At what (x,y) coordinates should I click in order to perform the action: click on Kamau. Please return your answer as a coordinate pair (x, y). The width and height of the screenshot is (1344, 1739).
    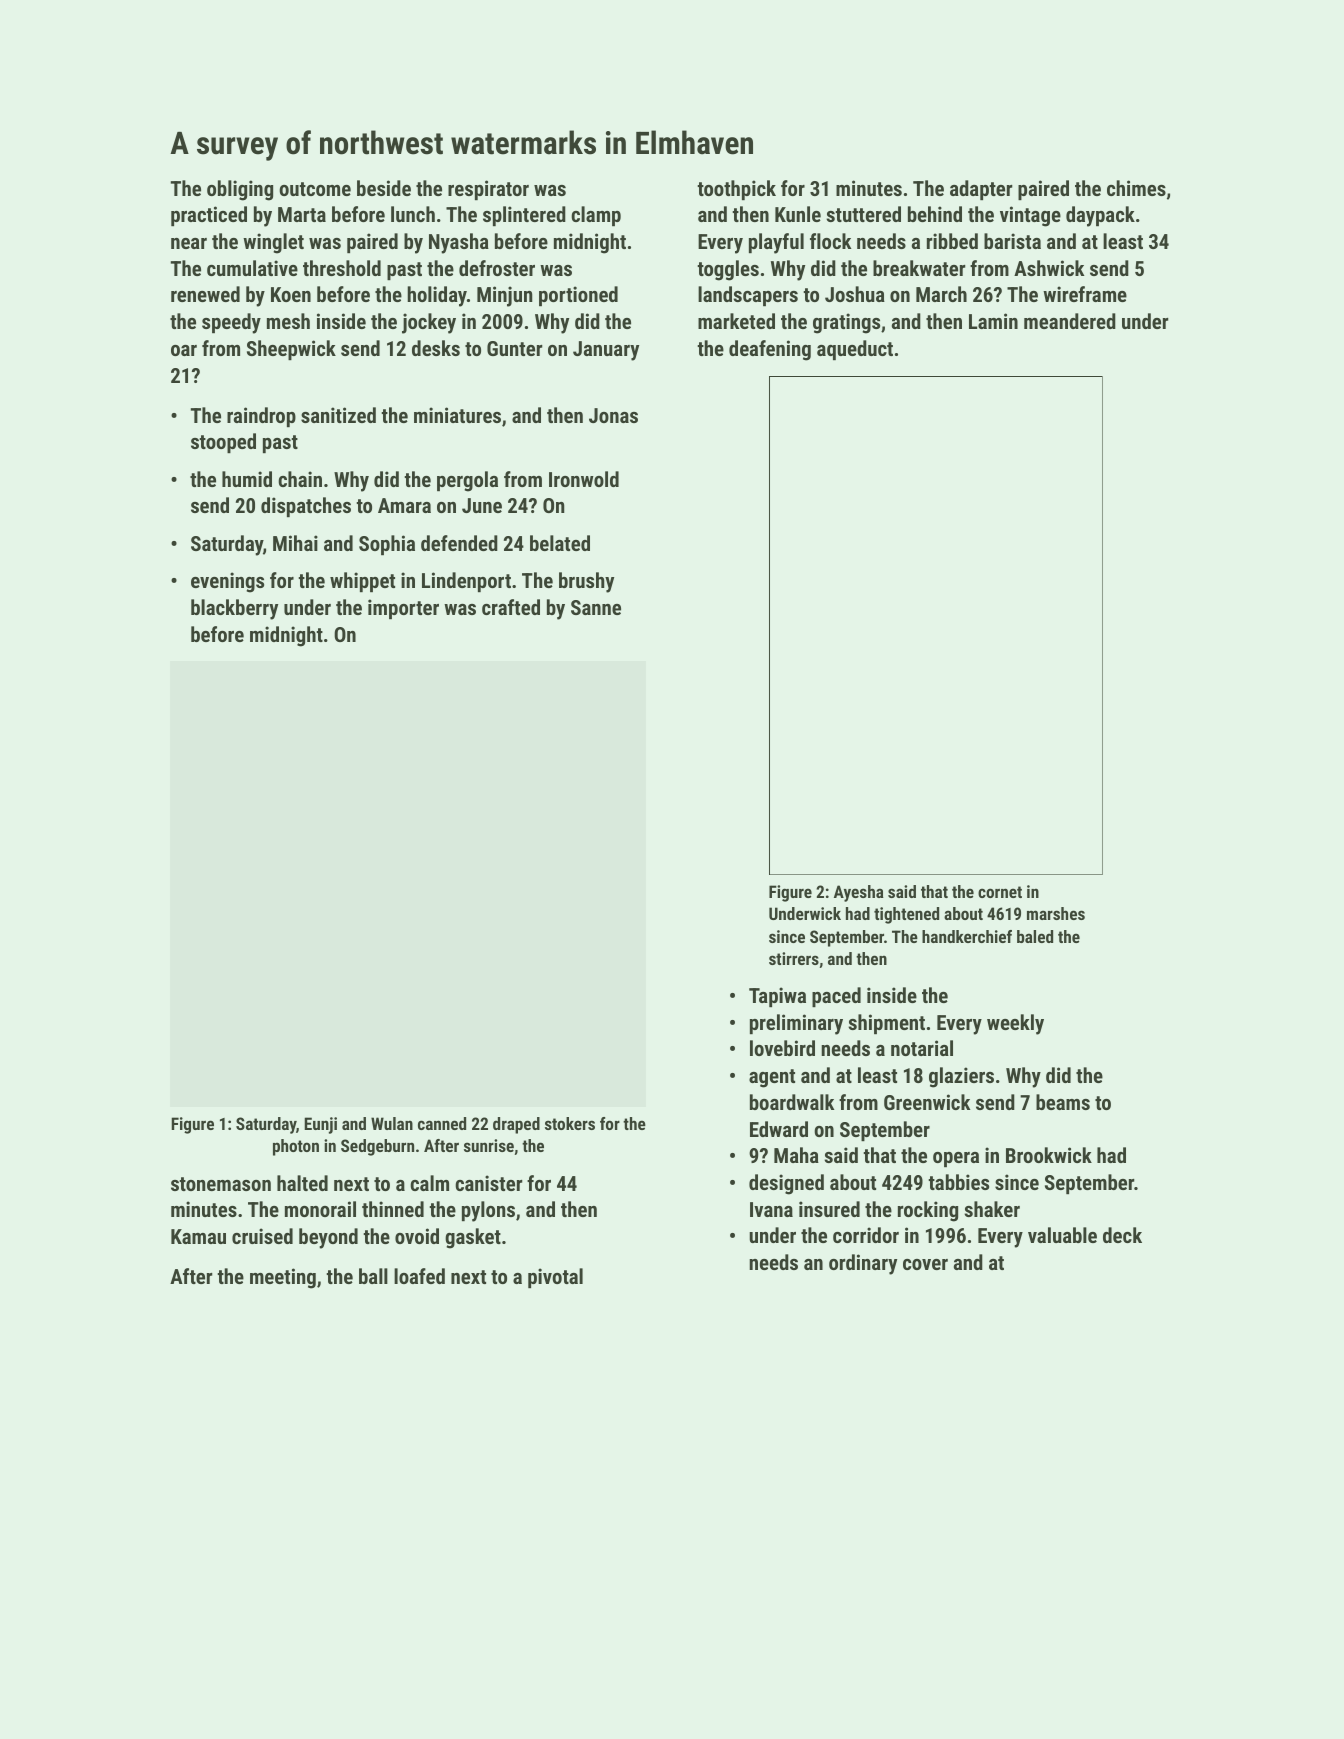
    Looking at the image, I should click on (198, 1236).
